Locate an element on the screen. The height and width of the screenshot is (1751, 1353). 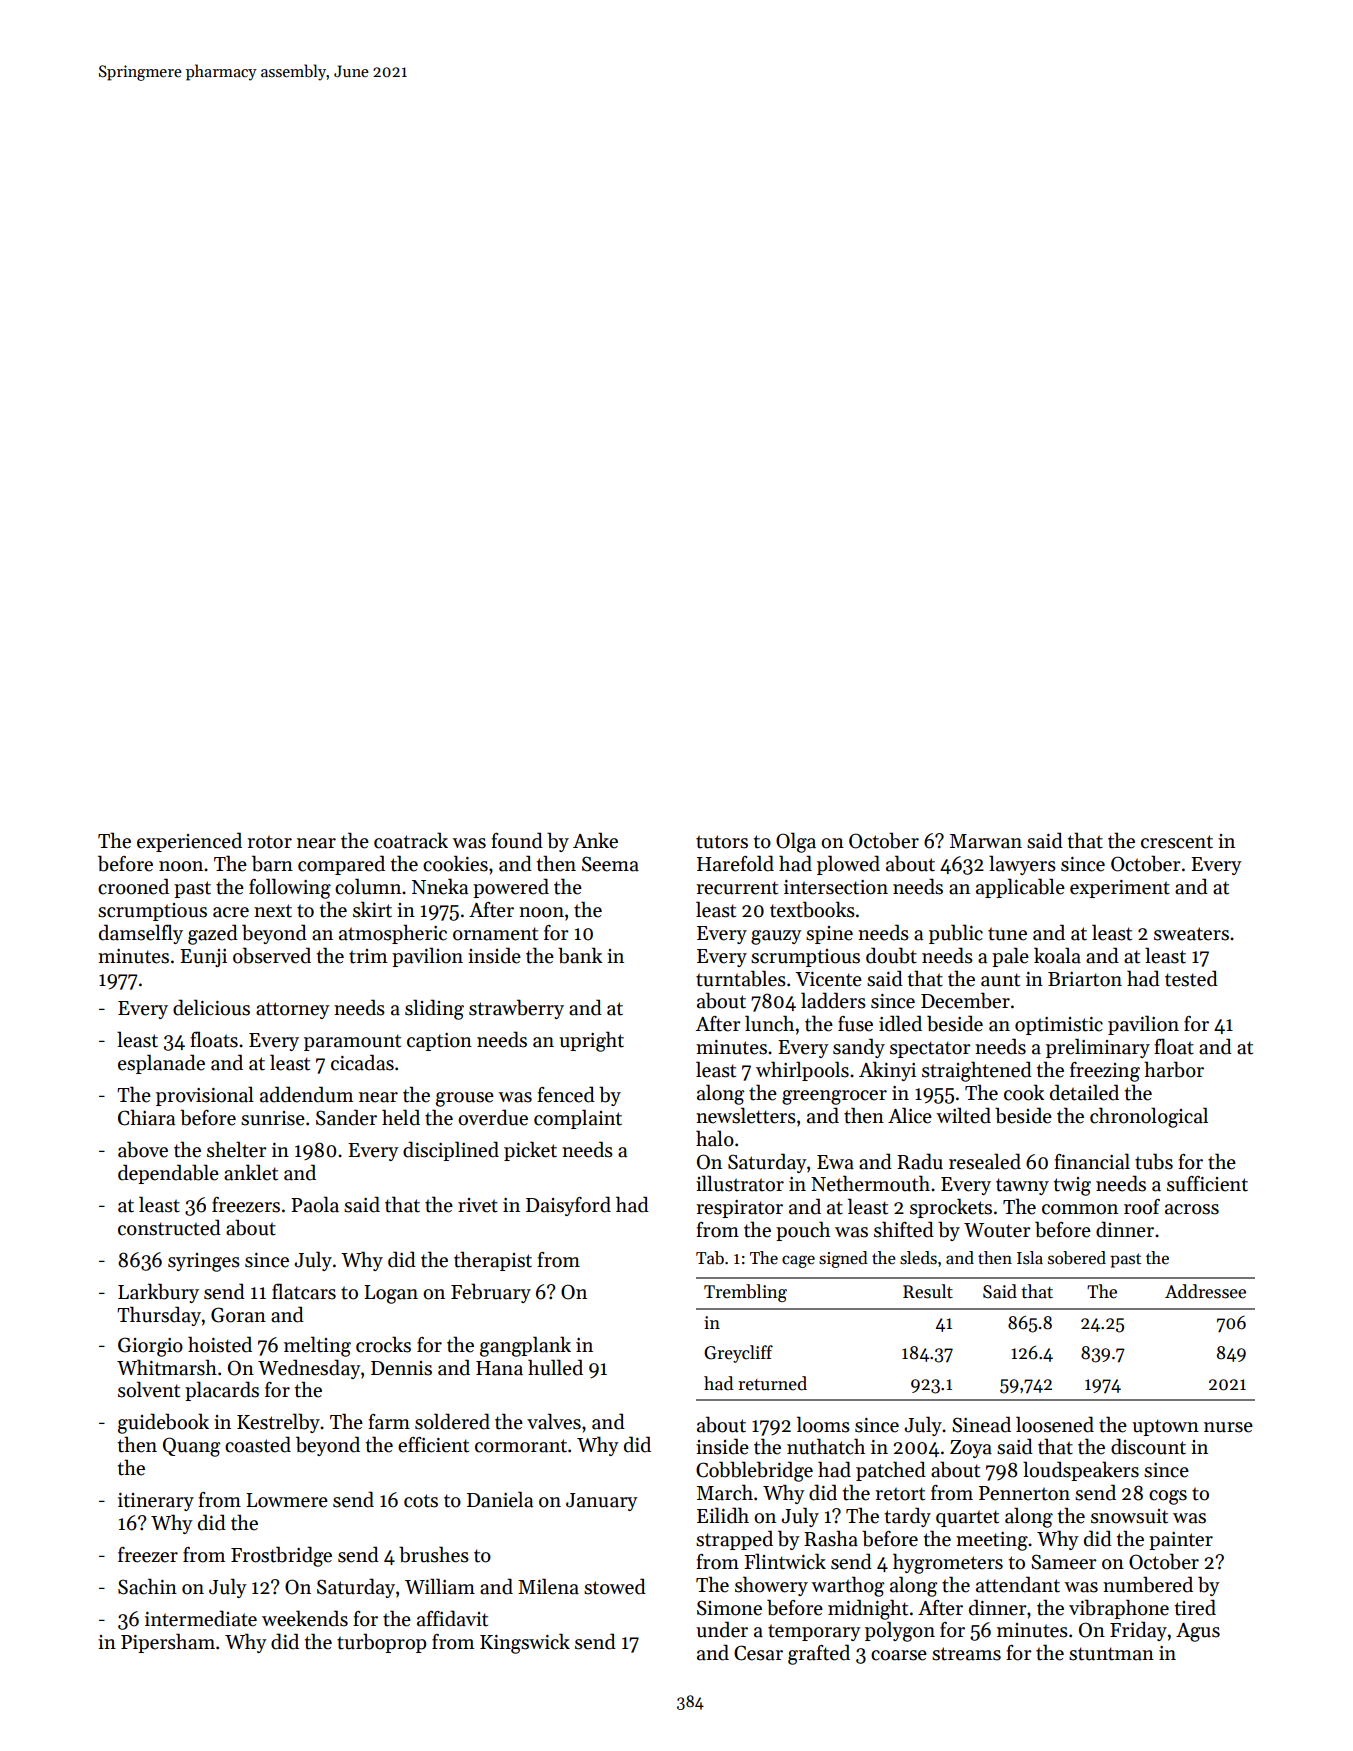
Pipersham is located at coordinates (168, 1643).
